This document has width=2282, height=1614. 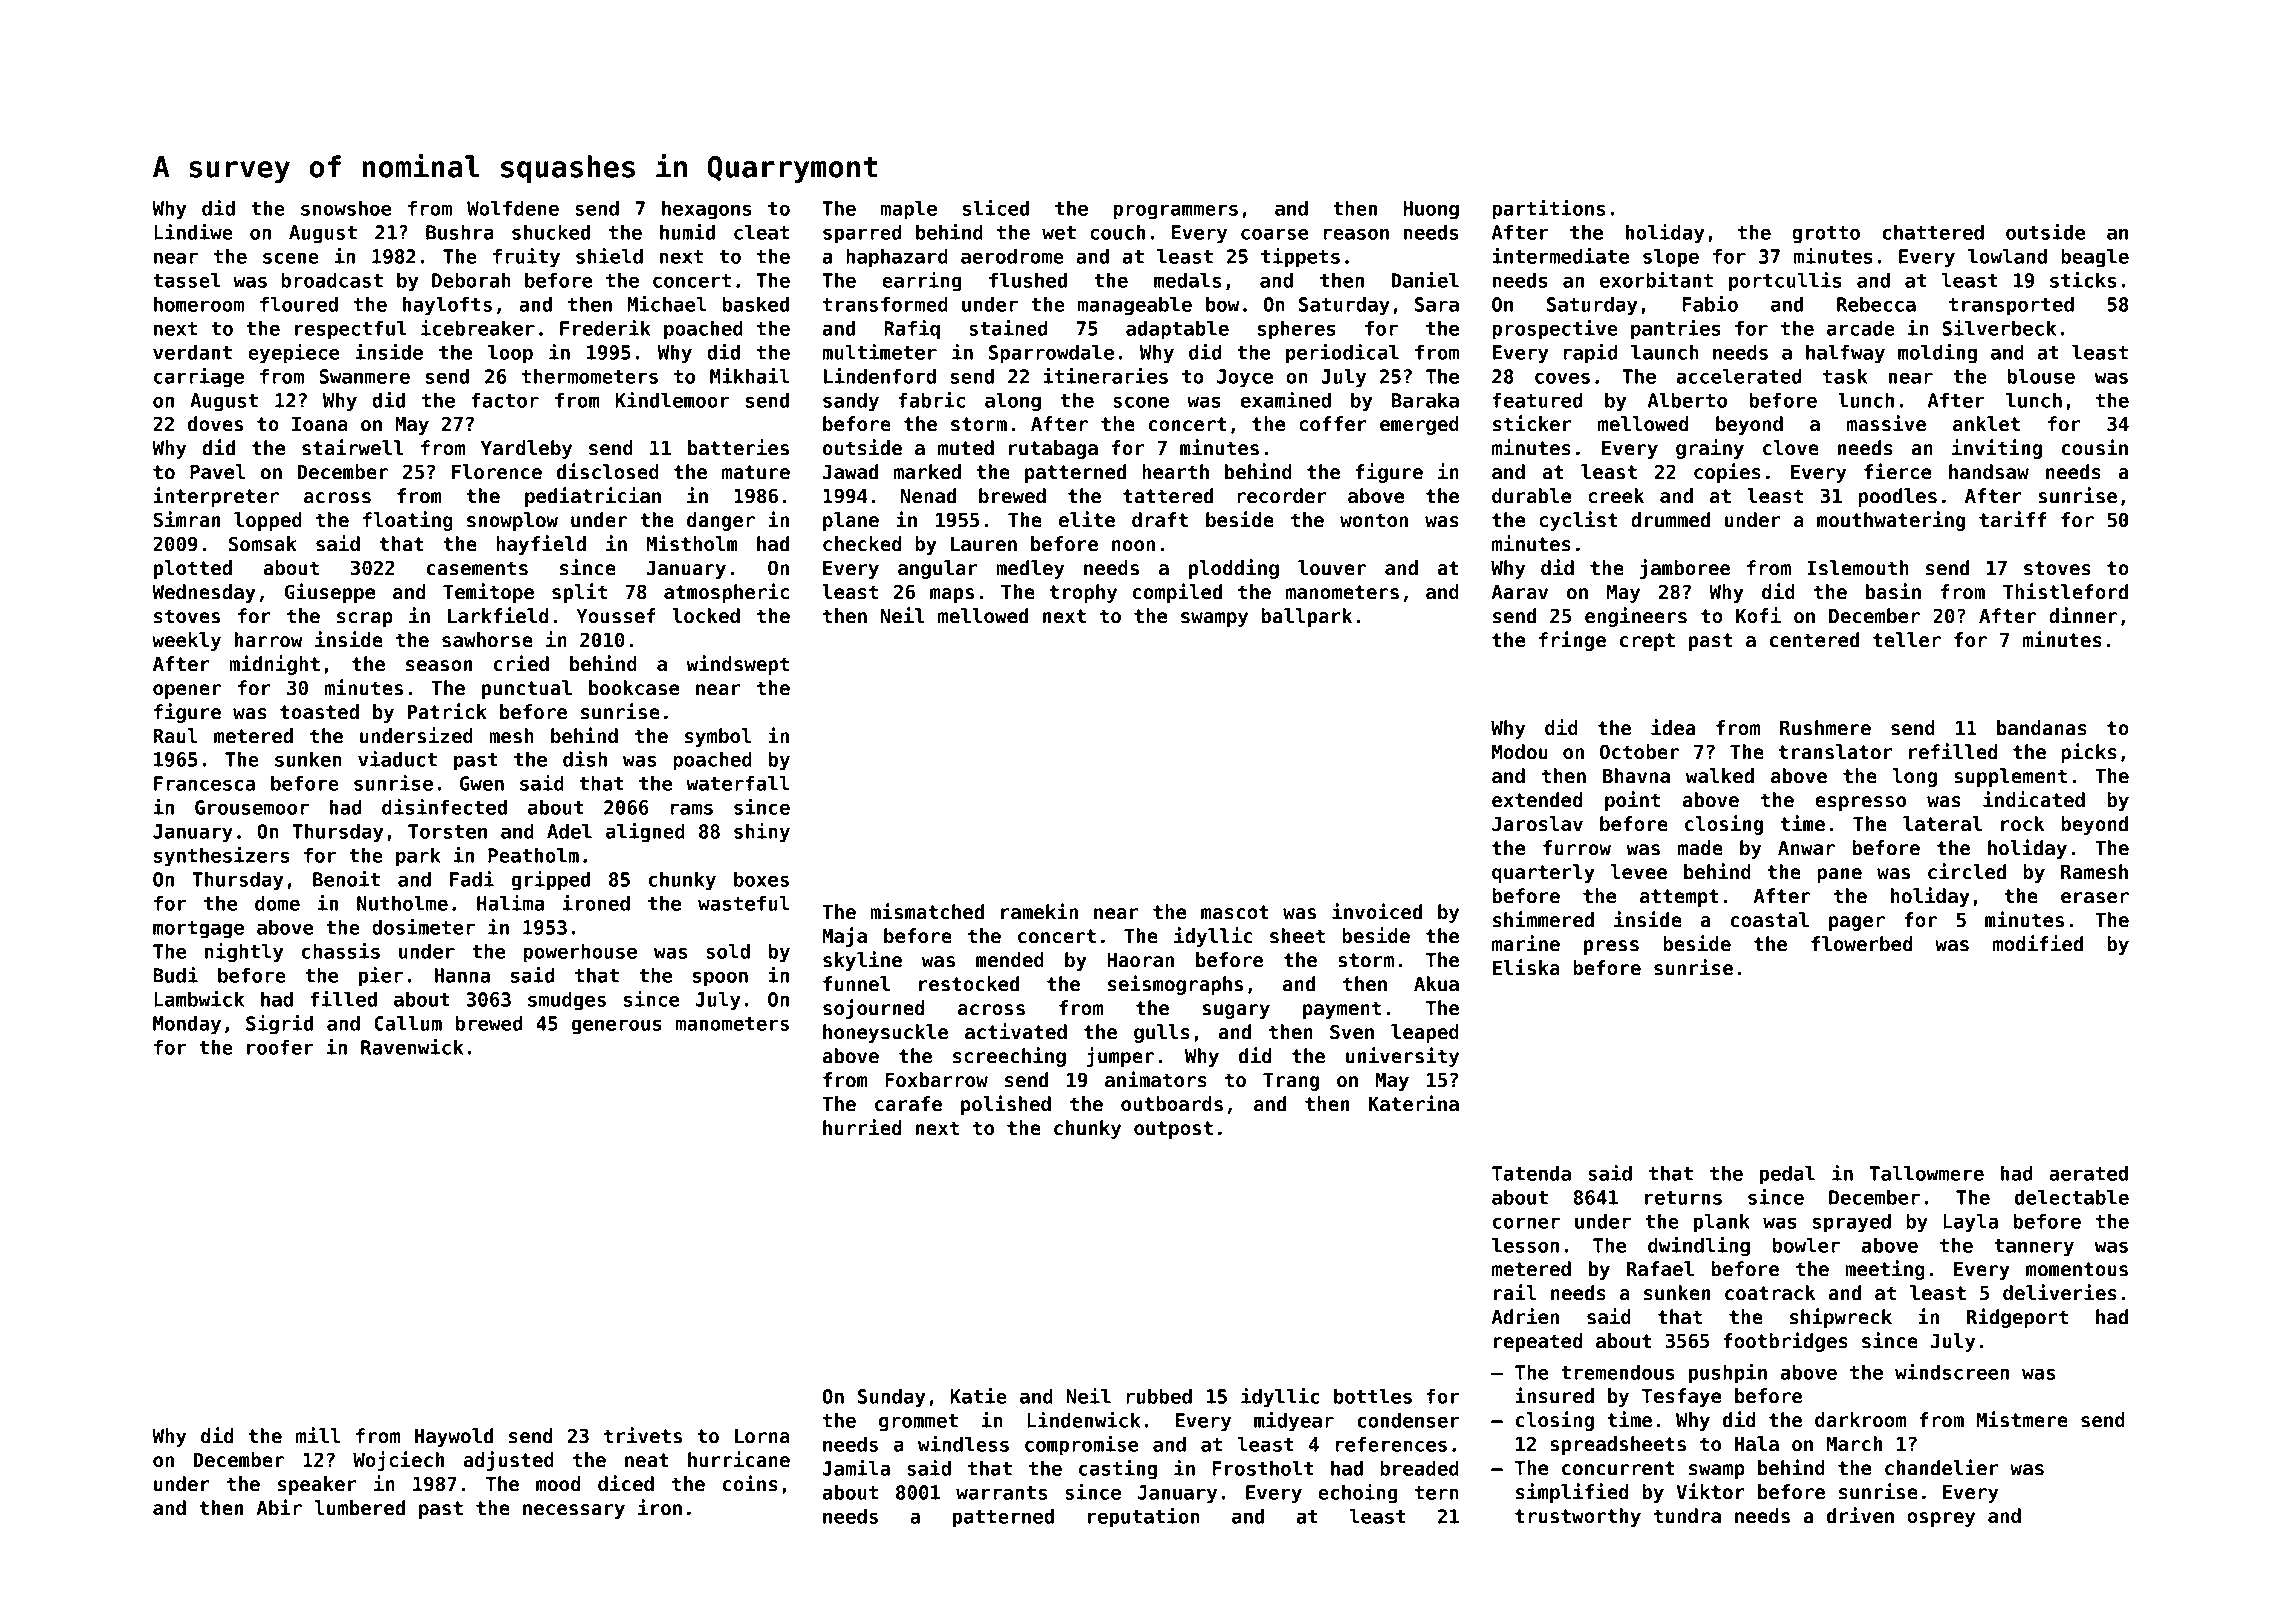 What do you see at coordinates (862, 1127) in the document?
I see `hurried` at bounding box center [862, 1127].
